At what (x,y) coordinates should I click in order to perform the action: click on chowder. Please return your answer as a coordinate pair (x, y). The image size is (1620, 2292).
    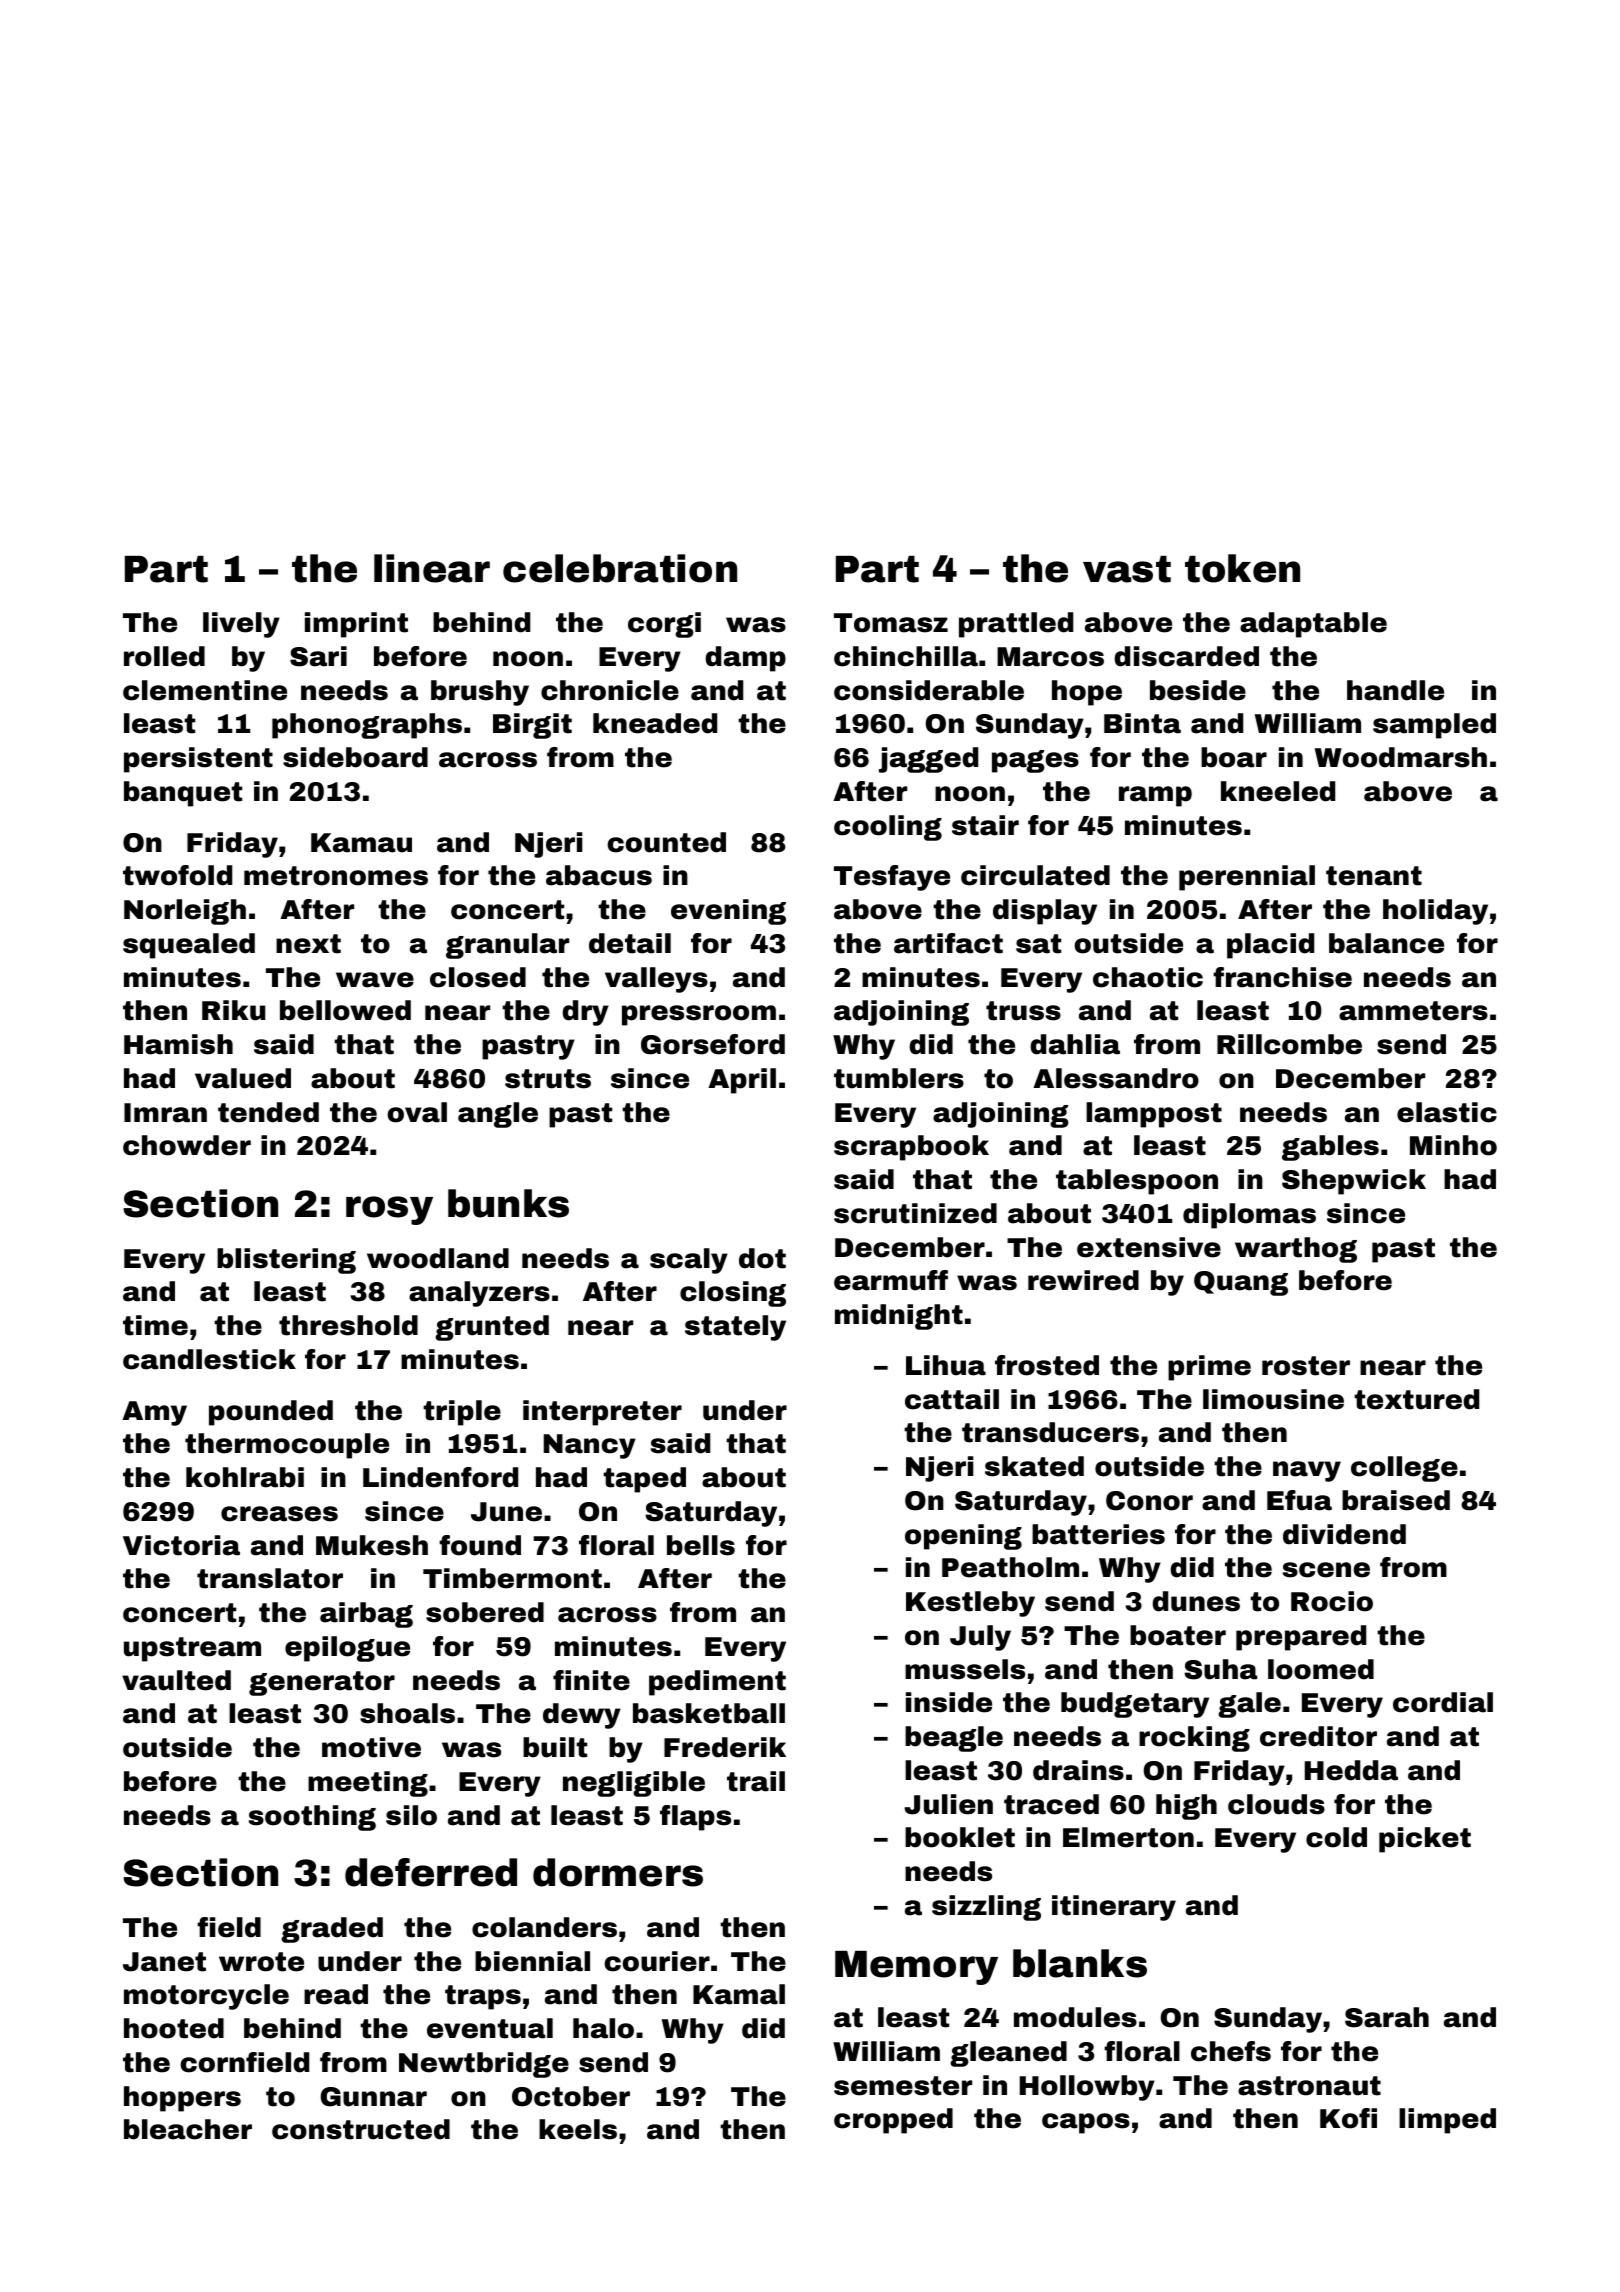
    Looking at the image, I should click on (187, 1145).
